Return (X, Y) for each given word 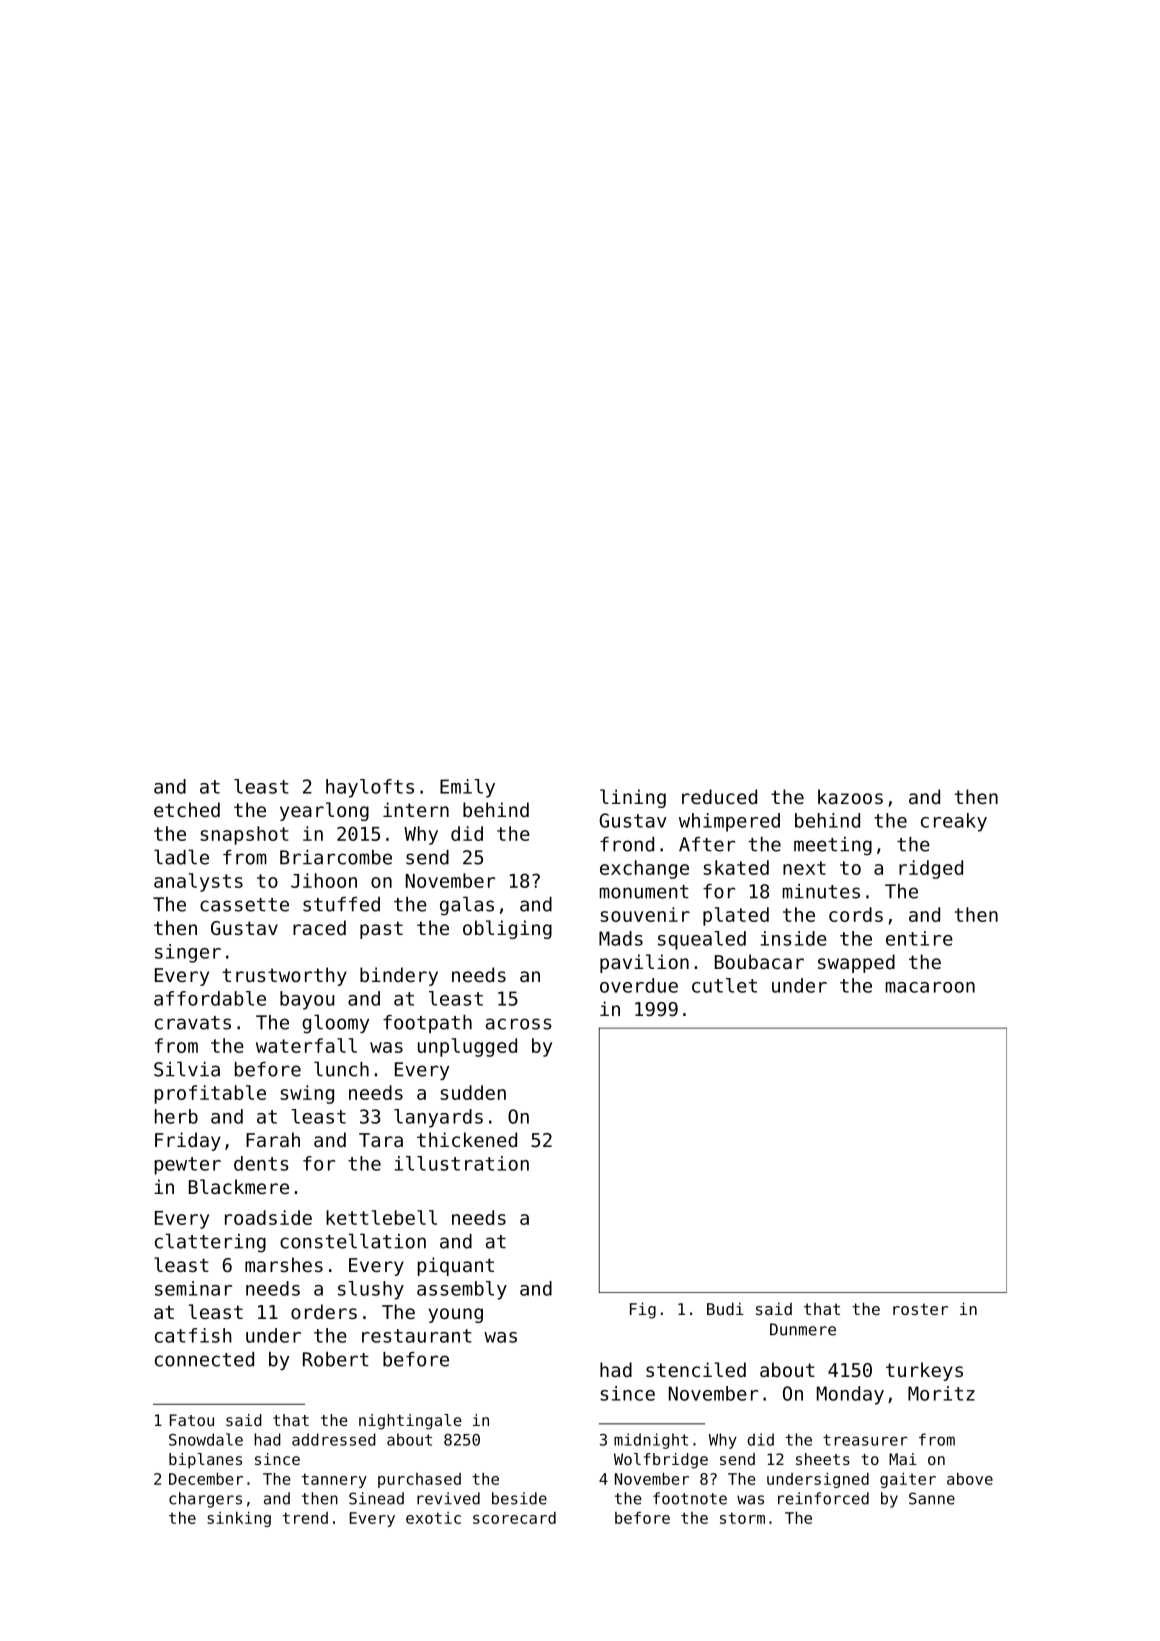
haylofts (370, 788)
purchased (419, 1480)
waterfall (306, 1045)
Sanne (932, 1498)
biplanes (205, 1461)
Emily (467, 788)
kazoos (850, 796)
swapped (856, 963)
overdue (639, 985)
